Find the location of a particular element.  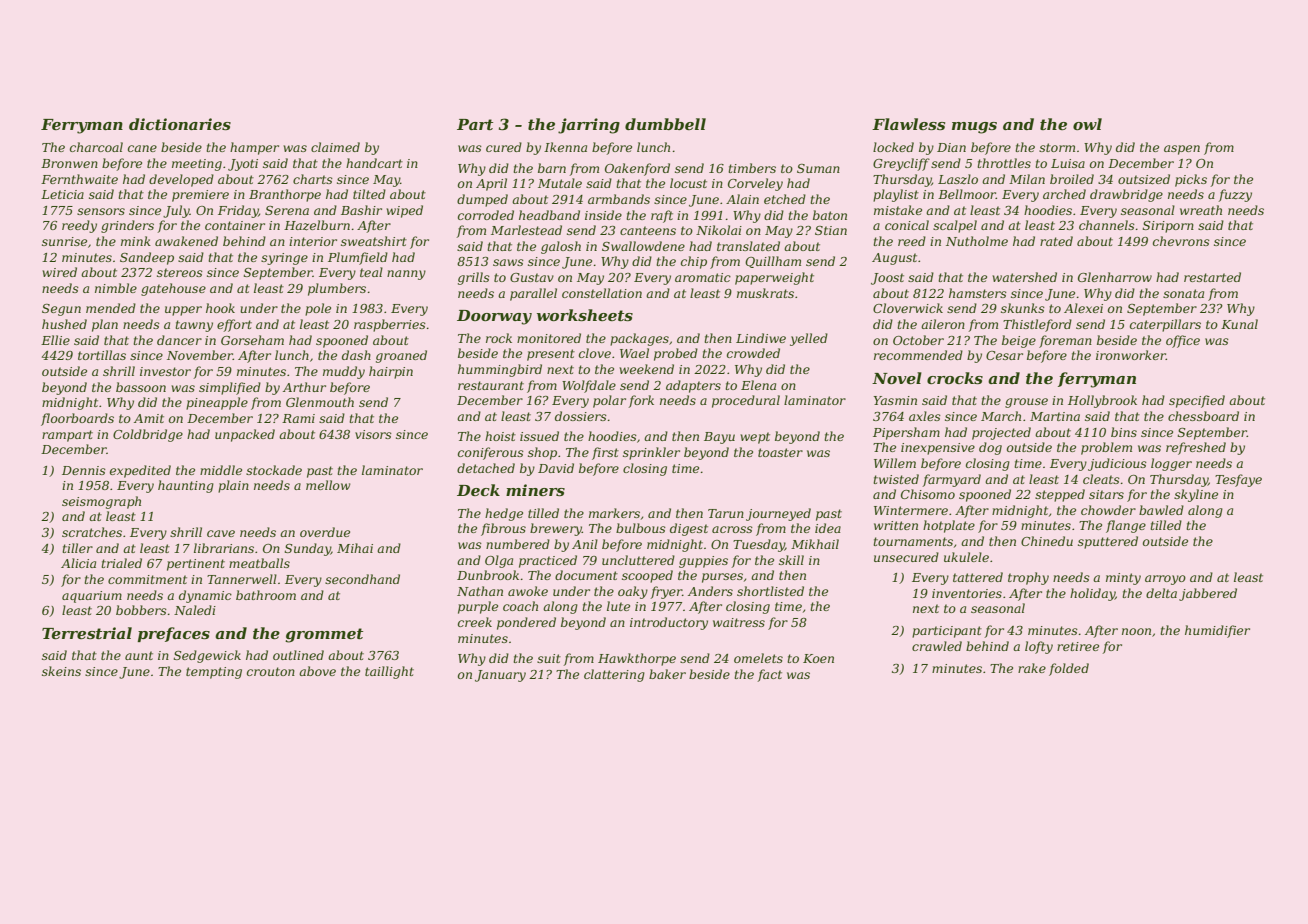

humidifier is located at coordinates (1217, 631).
